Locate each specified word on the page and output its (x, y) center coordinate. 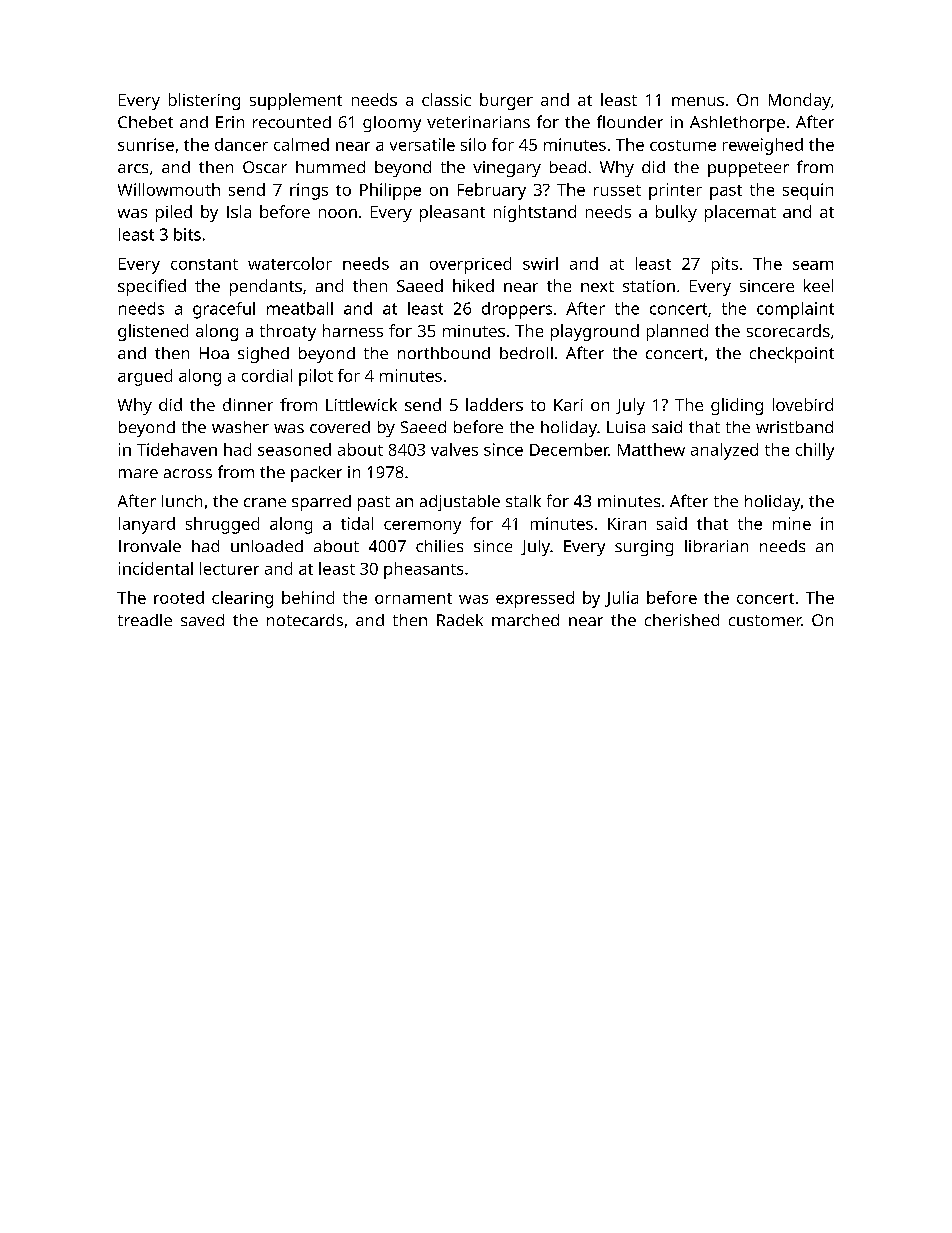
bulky (676, 213)
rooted (179, 597)
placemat (740, 213)
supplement (296, 101)
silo (473, 144)
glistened (153, 332)
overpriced (470, 265)
